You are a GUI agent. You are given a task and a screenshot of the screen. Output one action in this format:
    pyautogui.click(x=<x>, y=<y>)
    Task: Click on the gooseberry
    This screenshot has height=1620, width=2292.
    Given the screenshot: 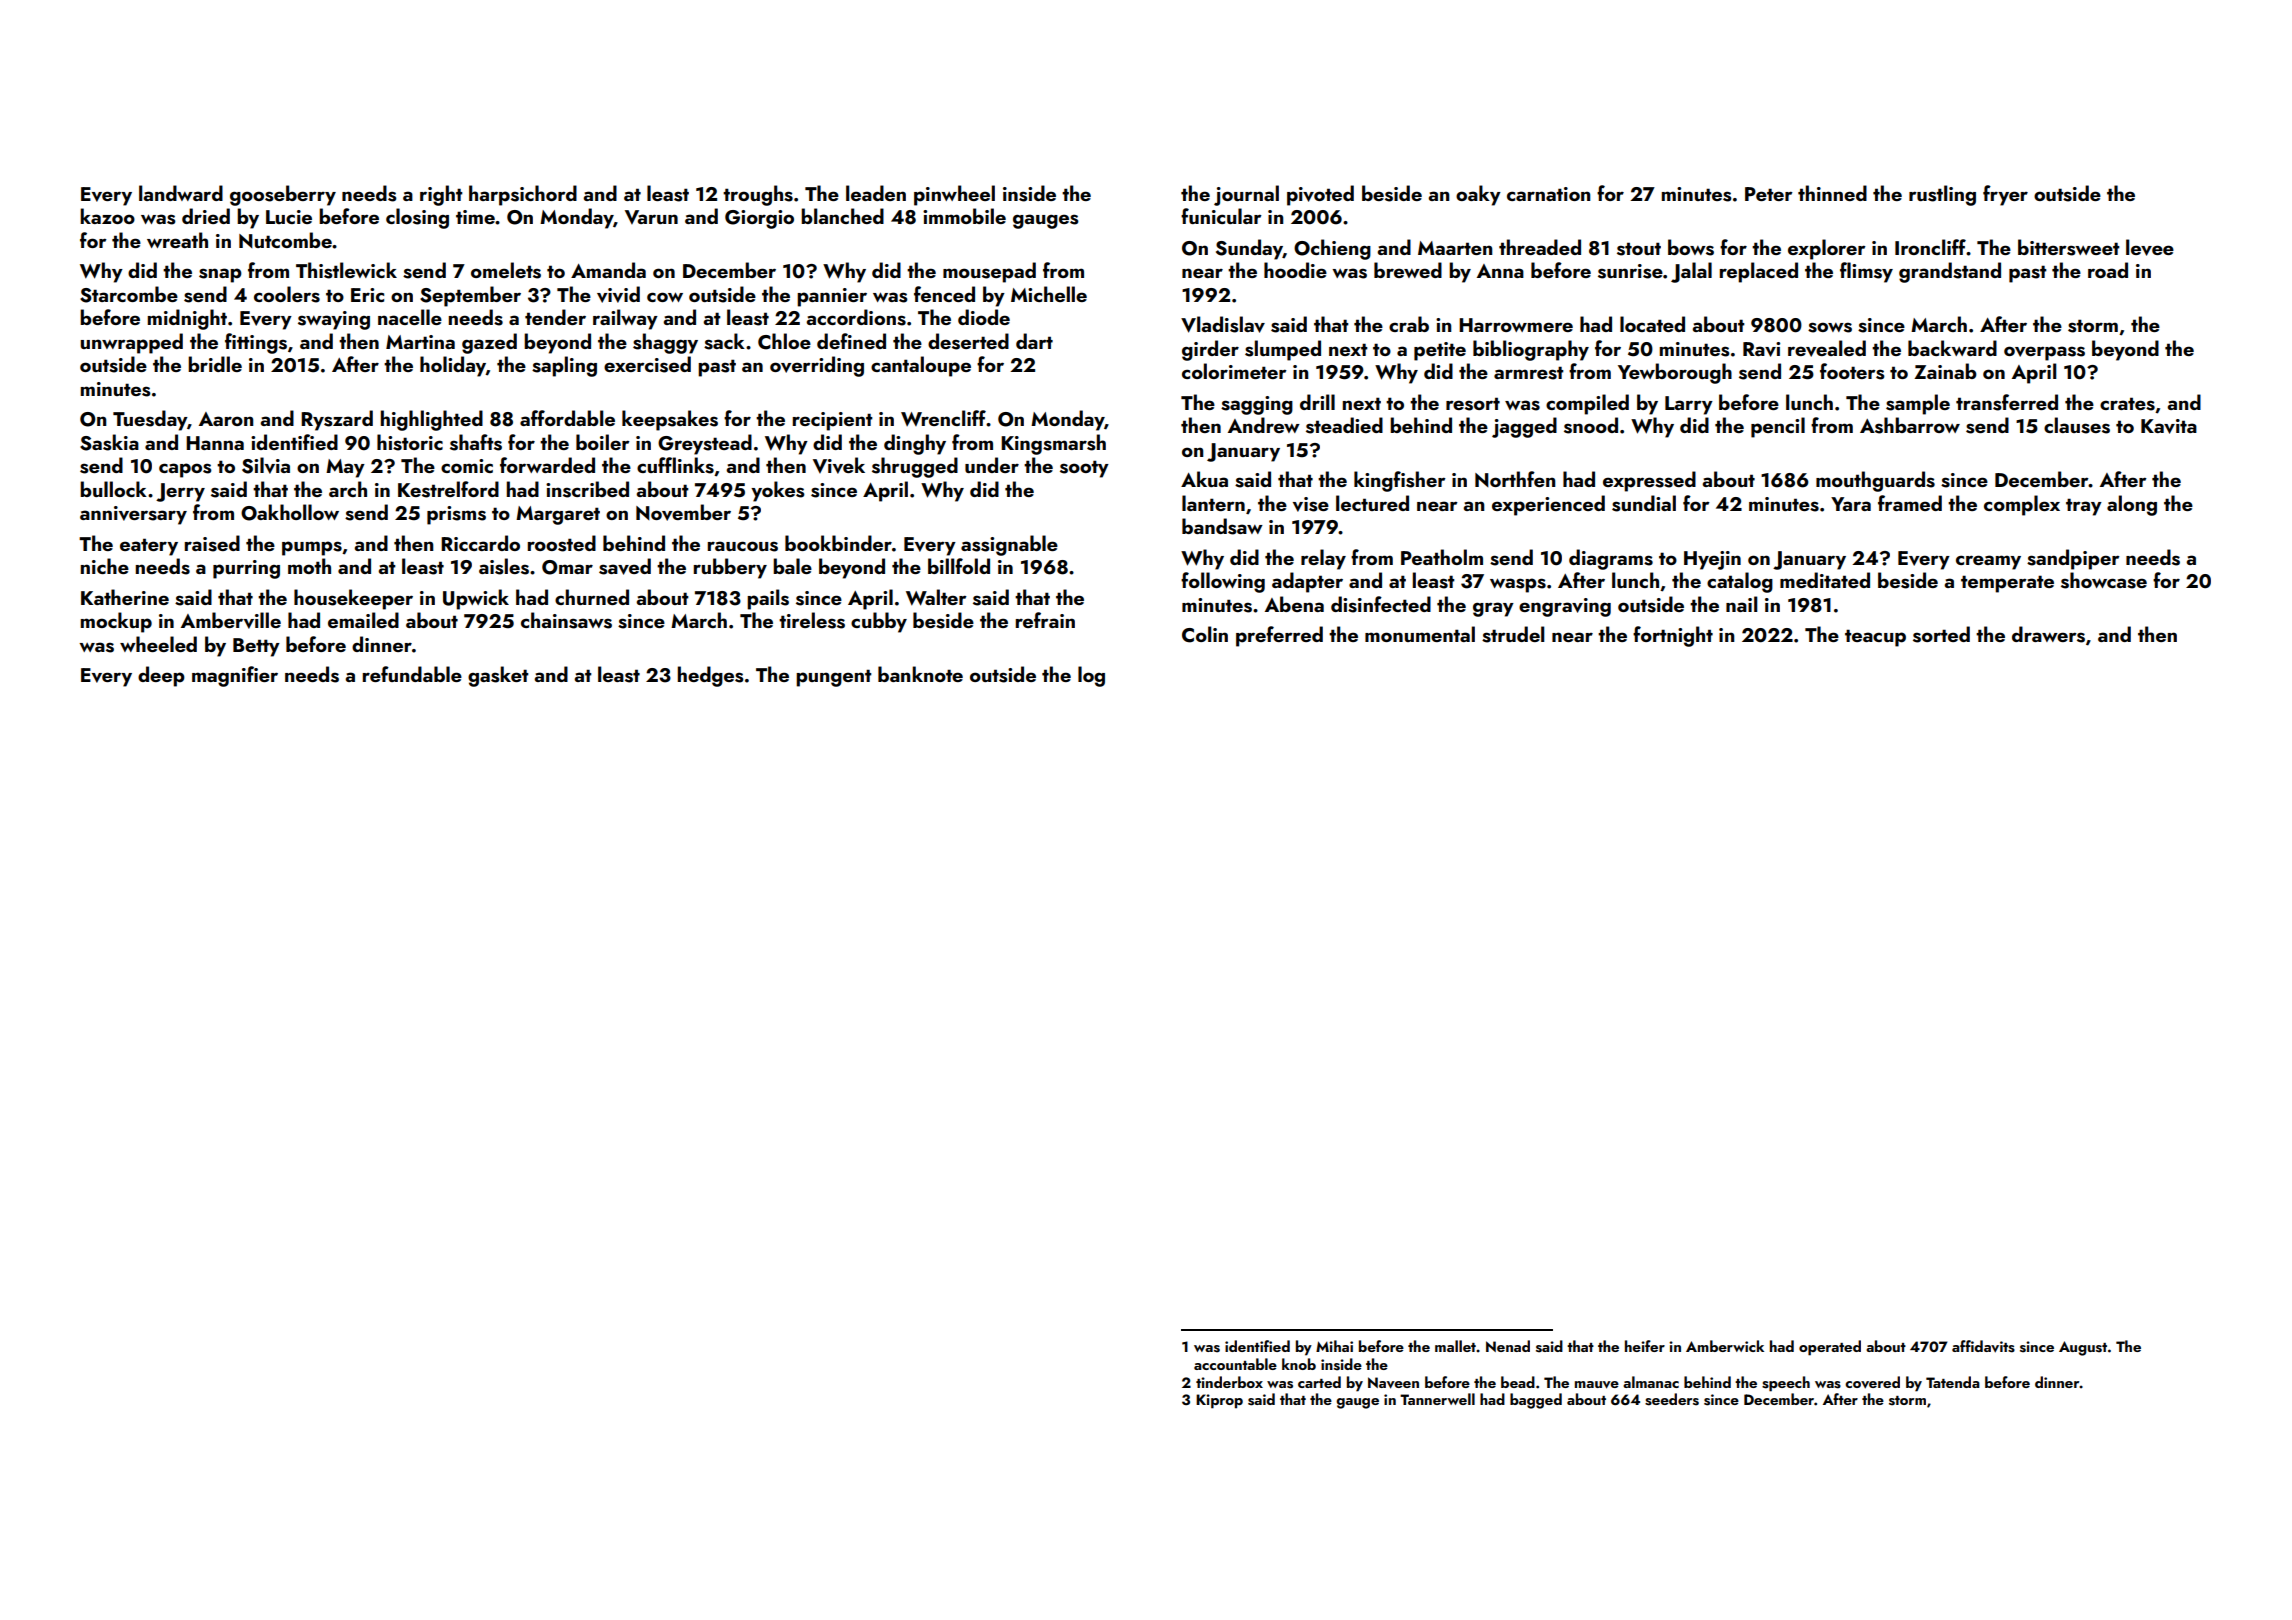 What is the action you would take?
    pyautogui.click(x=283, y=195)
